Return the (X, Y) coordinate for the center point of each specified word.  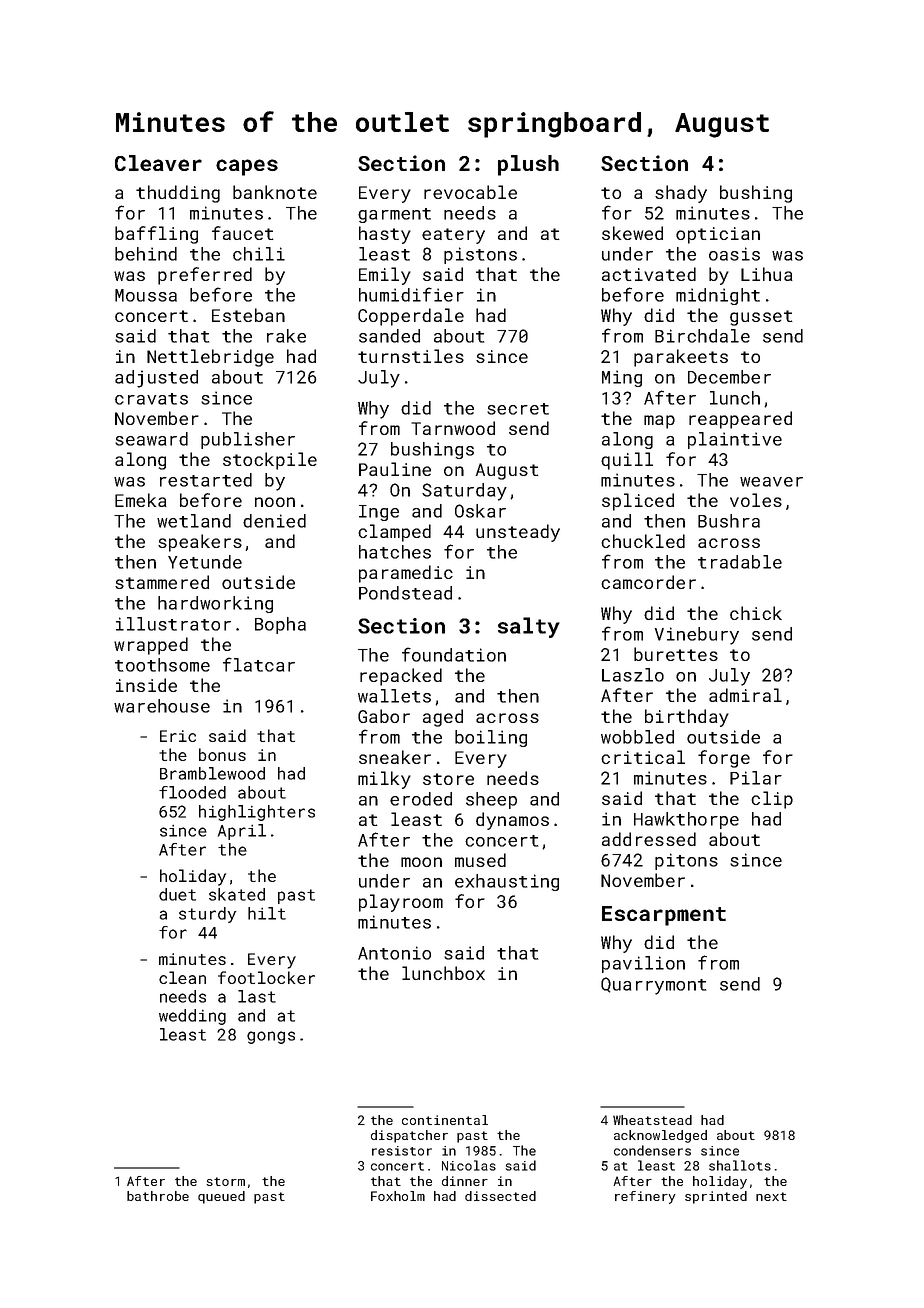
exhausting (507, 882)
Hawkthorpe (686, 820)
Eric (178, 736)
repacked (401, 677)
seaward (151, 439)
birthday (687, 718)
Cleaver (158, 163)
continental (445, 1120)
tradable (740, 562)
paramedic (406, 574)
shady (681, 194)
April (242, 832)
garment (394, 215)
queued (221, 1197)
